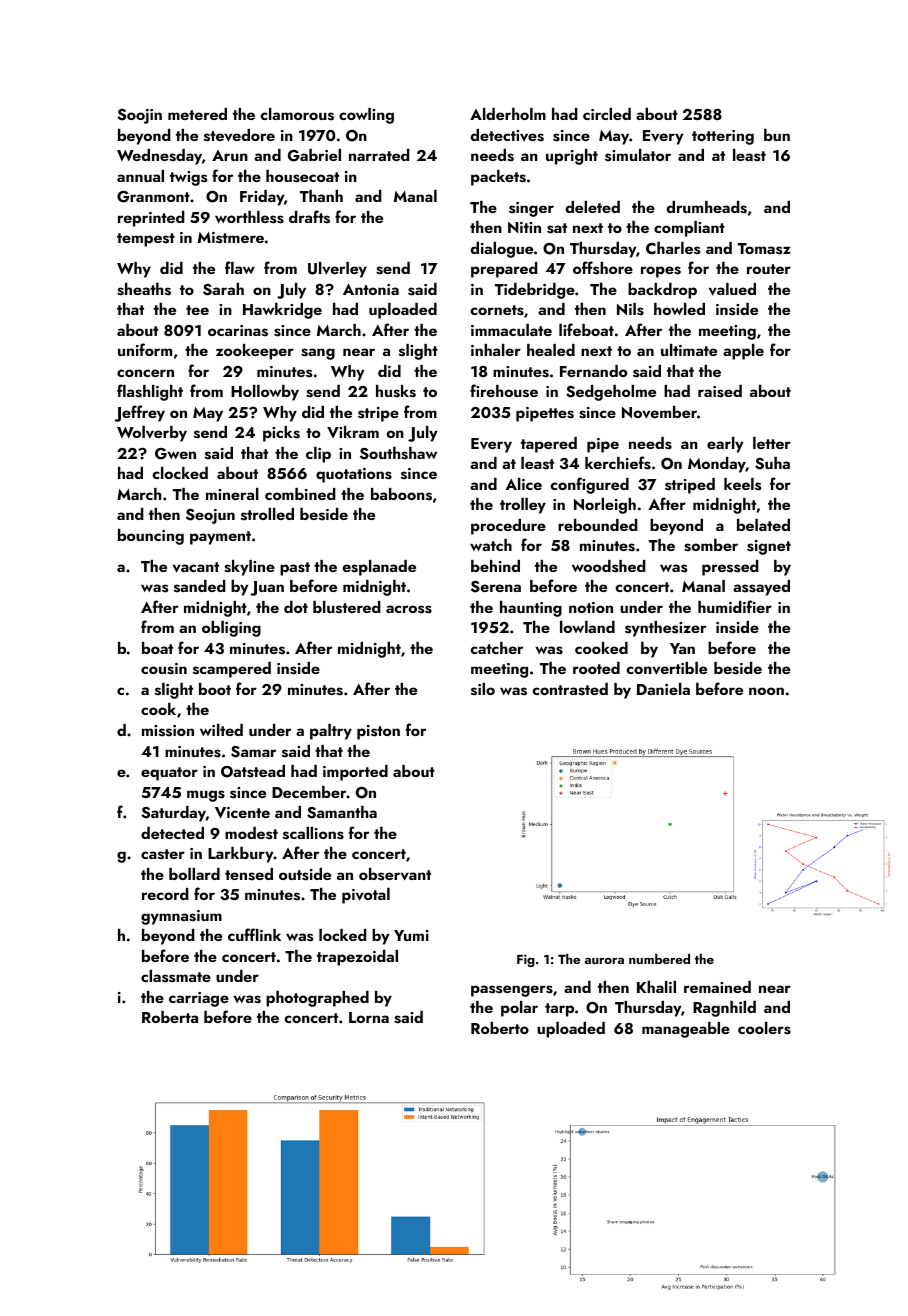  Describe the element at coordinates (153, 197) in the document. I see `Granmont` at that location.
